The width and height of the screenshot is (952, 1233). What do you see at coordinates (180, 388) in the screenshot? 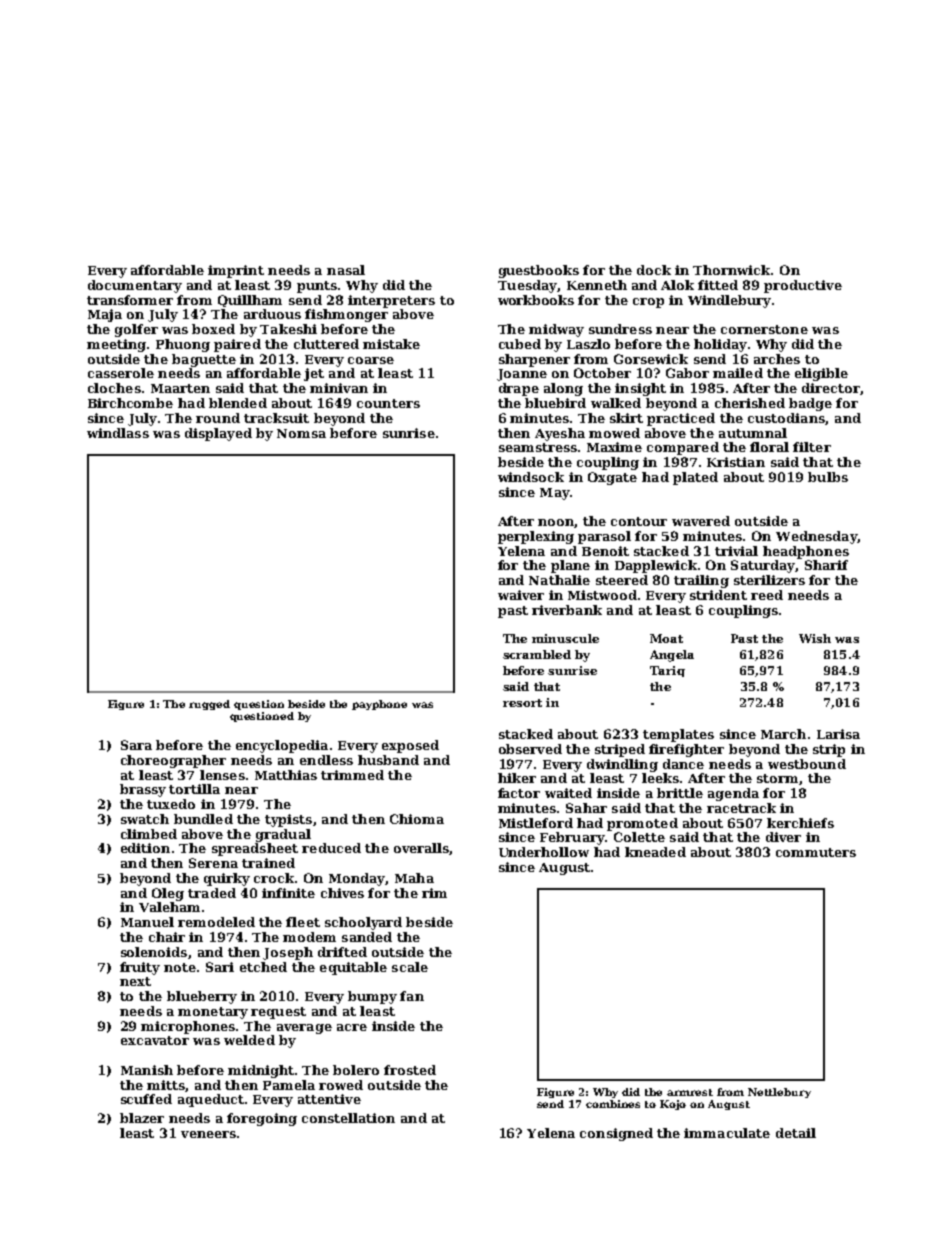
I see `Maarten` at bounding box center [180, 388].
